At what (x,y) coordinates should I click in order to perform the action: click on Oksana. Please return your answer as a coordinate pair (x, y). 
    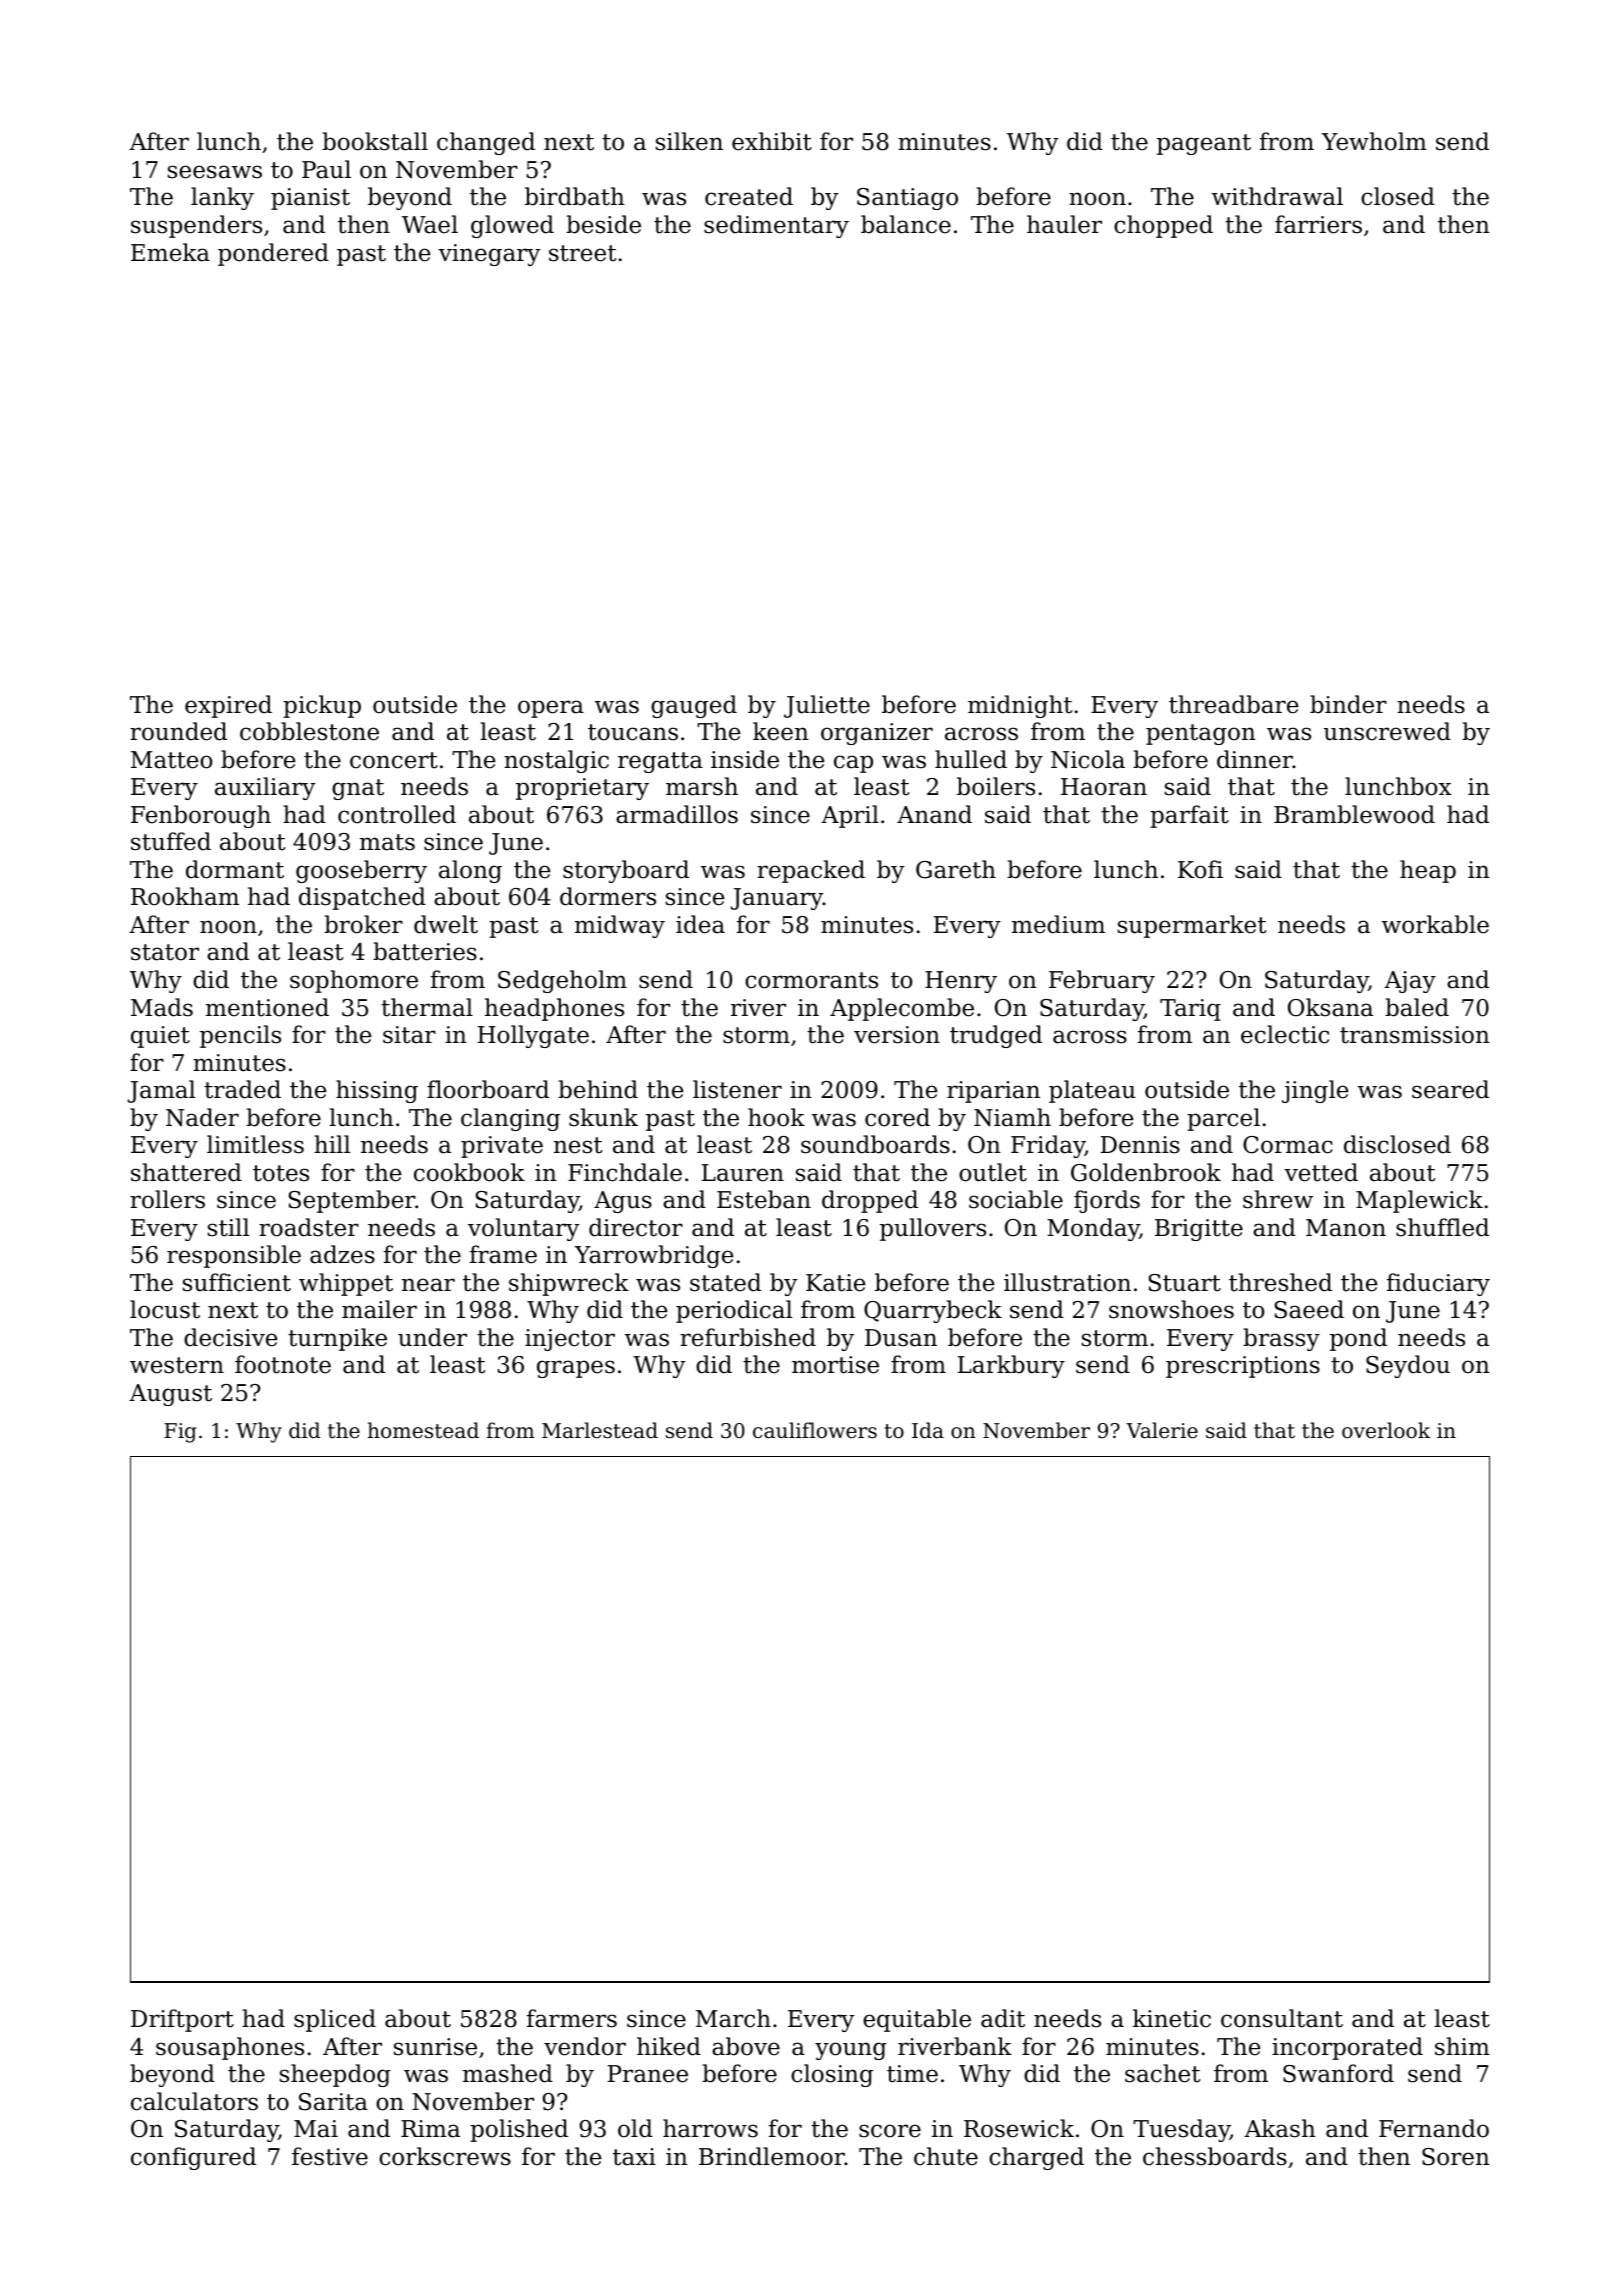
    Looking at the image, I should click on (1330, 1007).
